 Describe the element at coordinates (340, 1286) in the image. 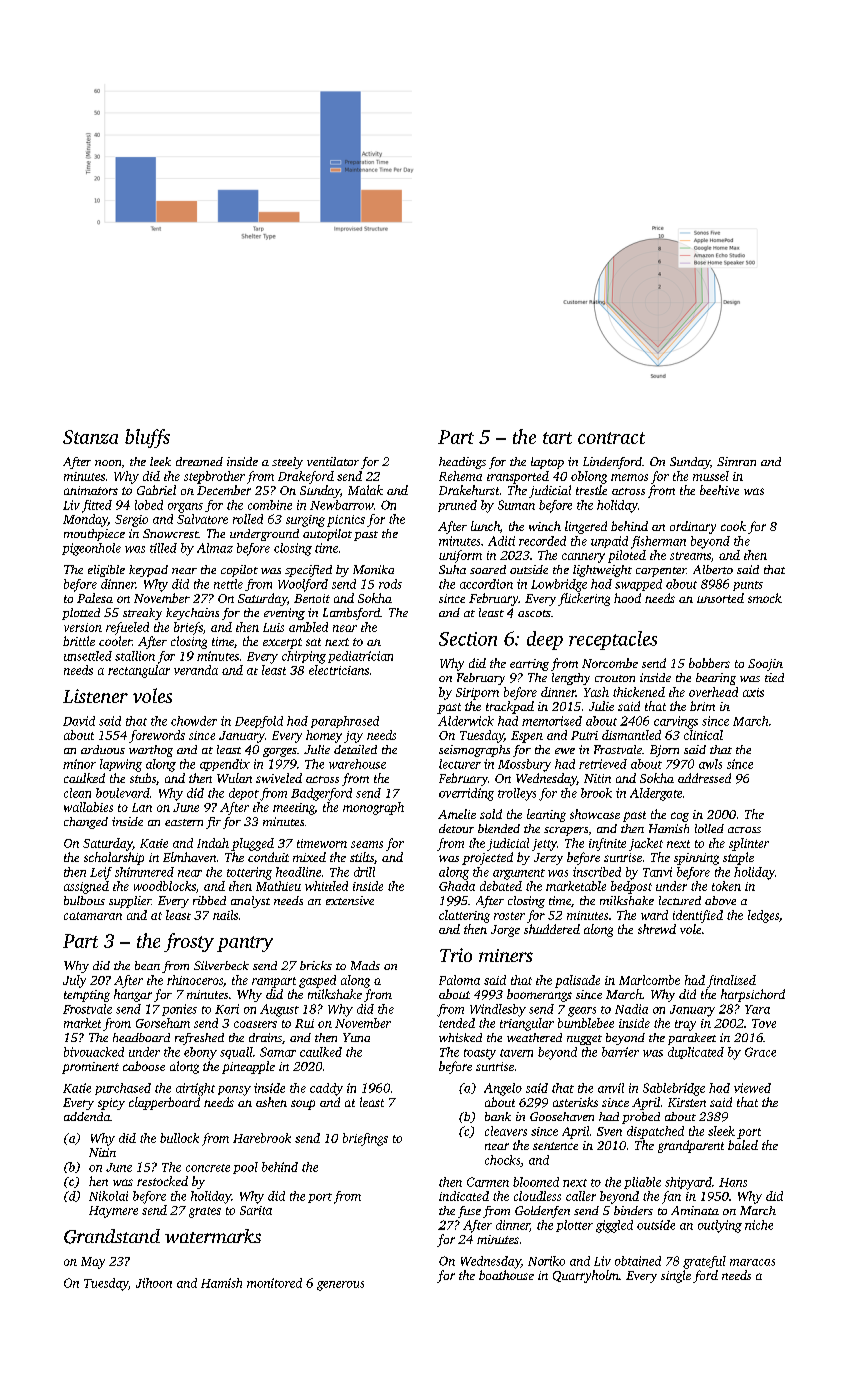

I see `generous` at that location.
